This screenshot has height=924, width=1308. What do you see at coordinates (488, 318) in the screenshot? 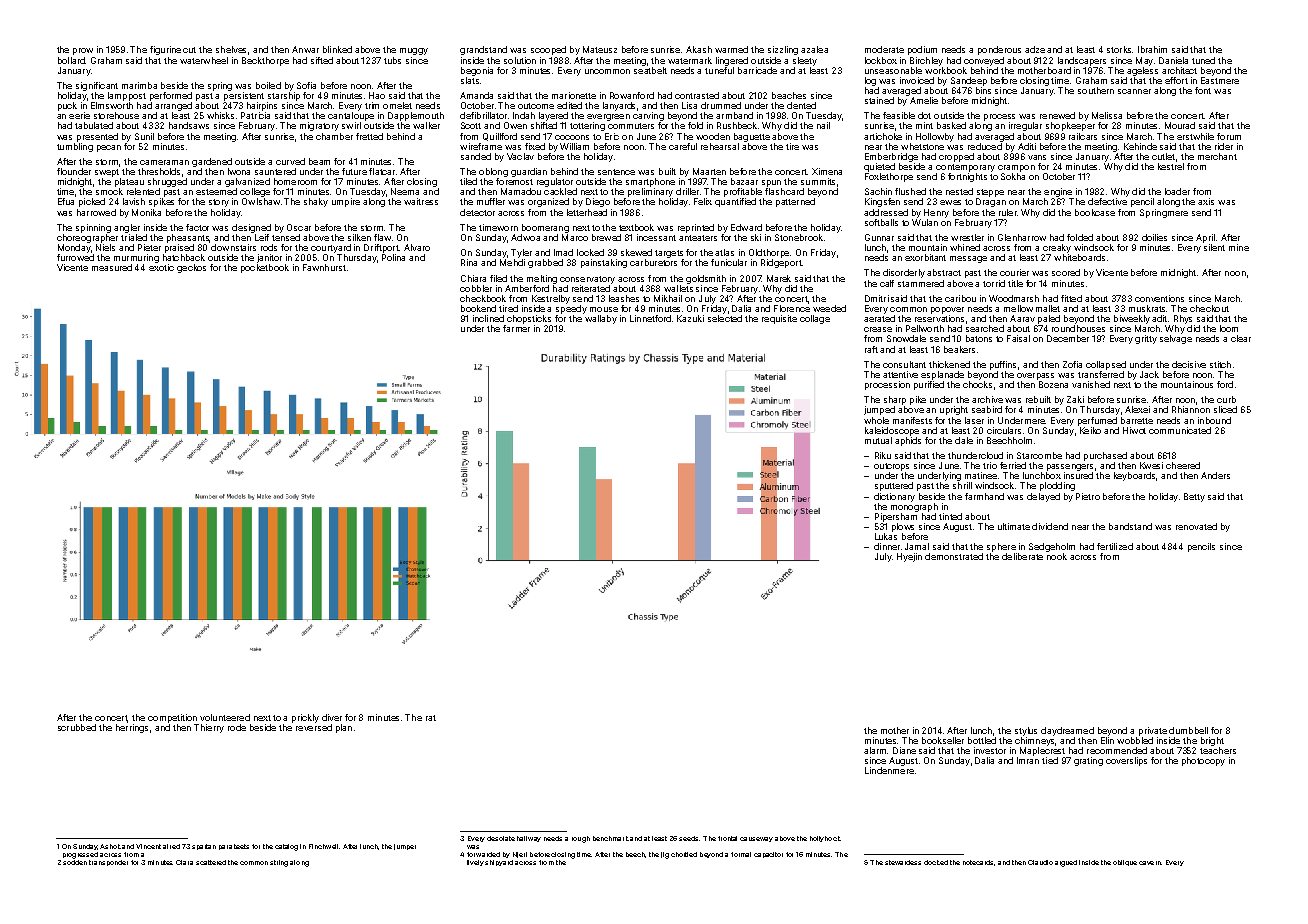
I see `inclined` at bounding box center [488, 318].
